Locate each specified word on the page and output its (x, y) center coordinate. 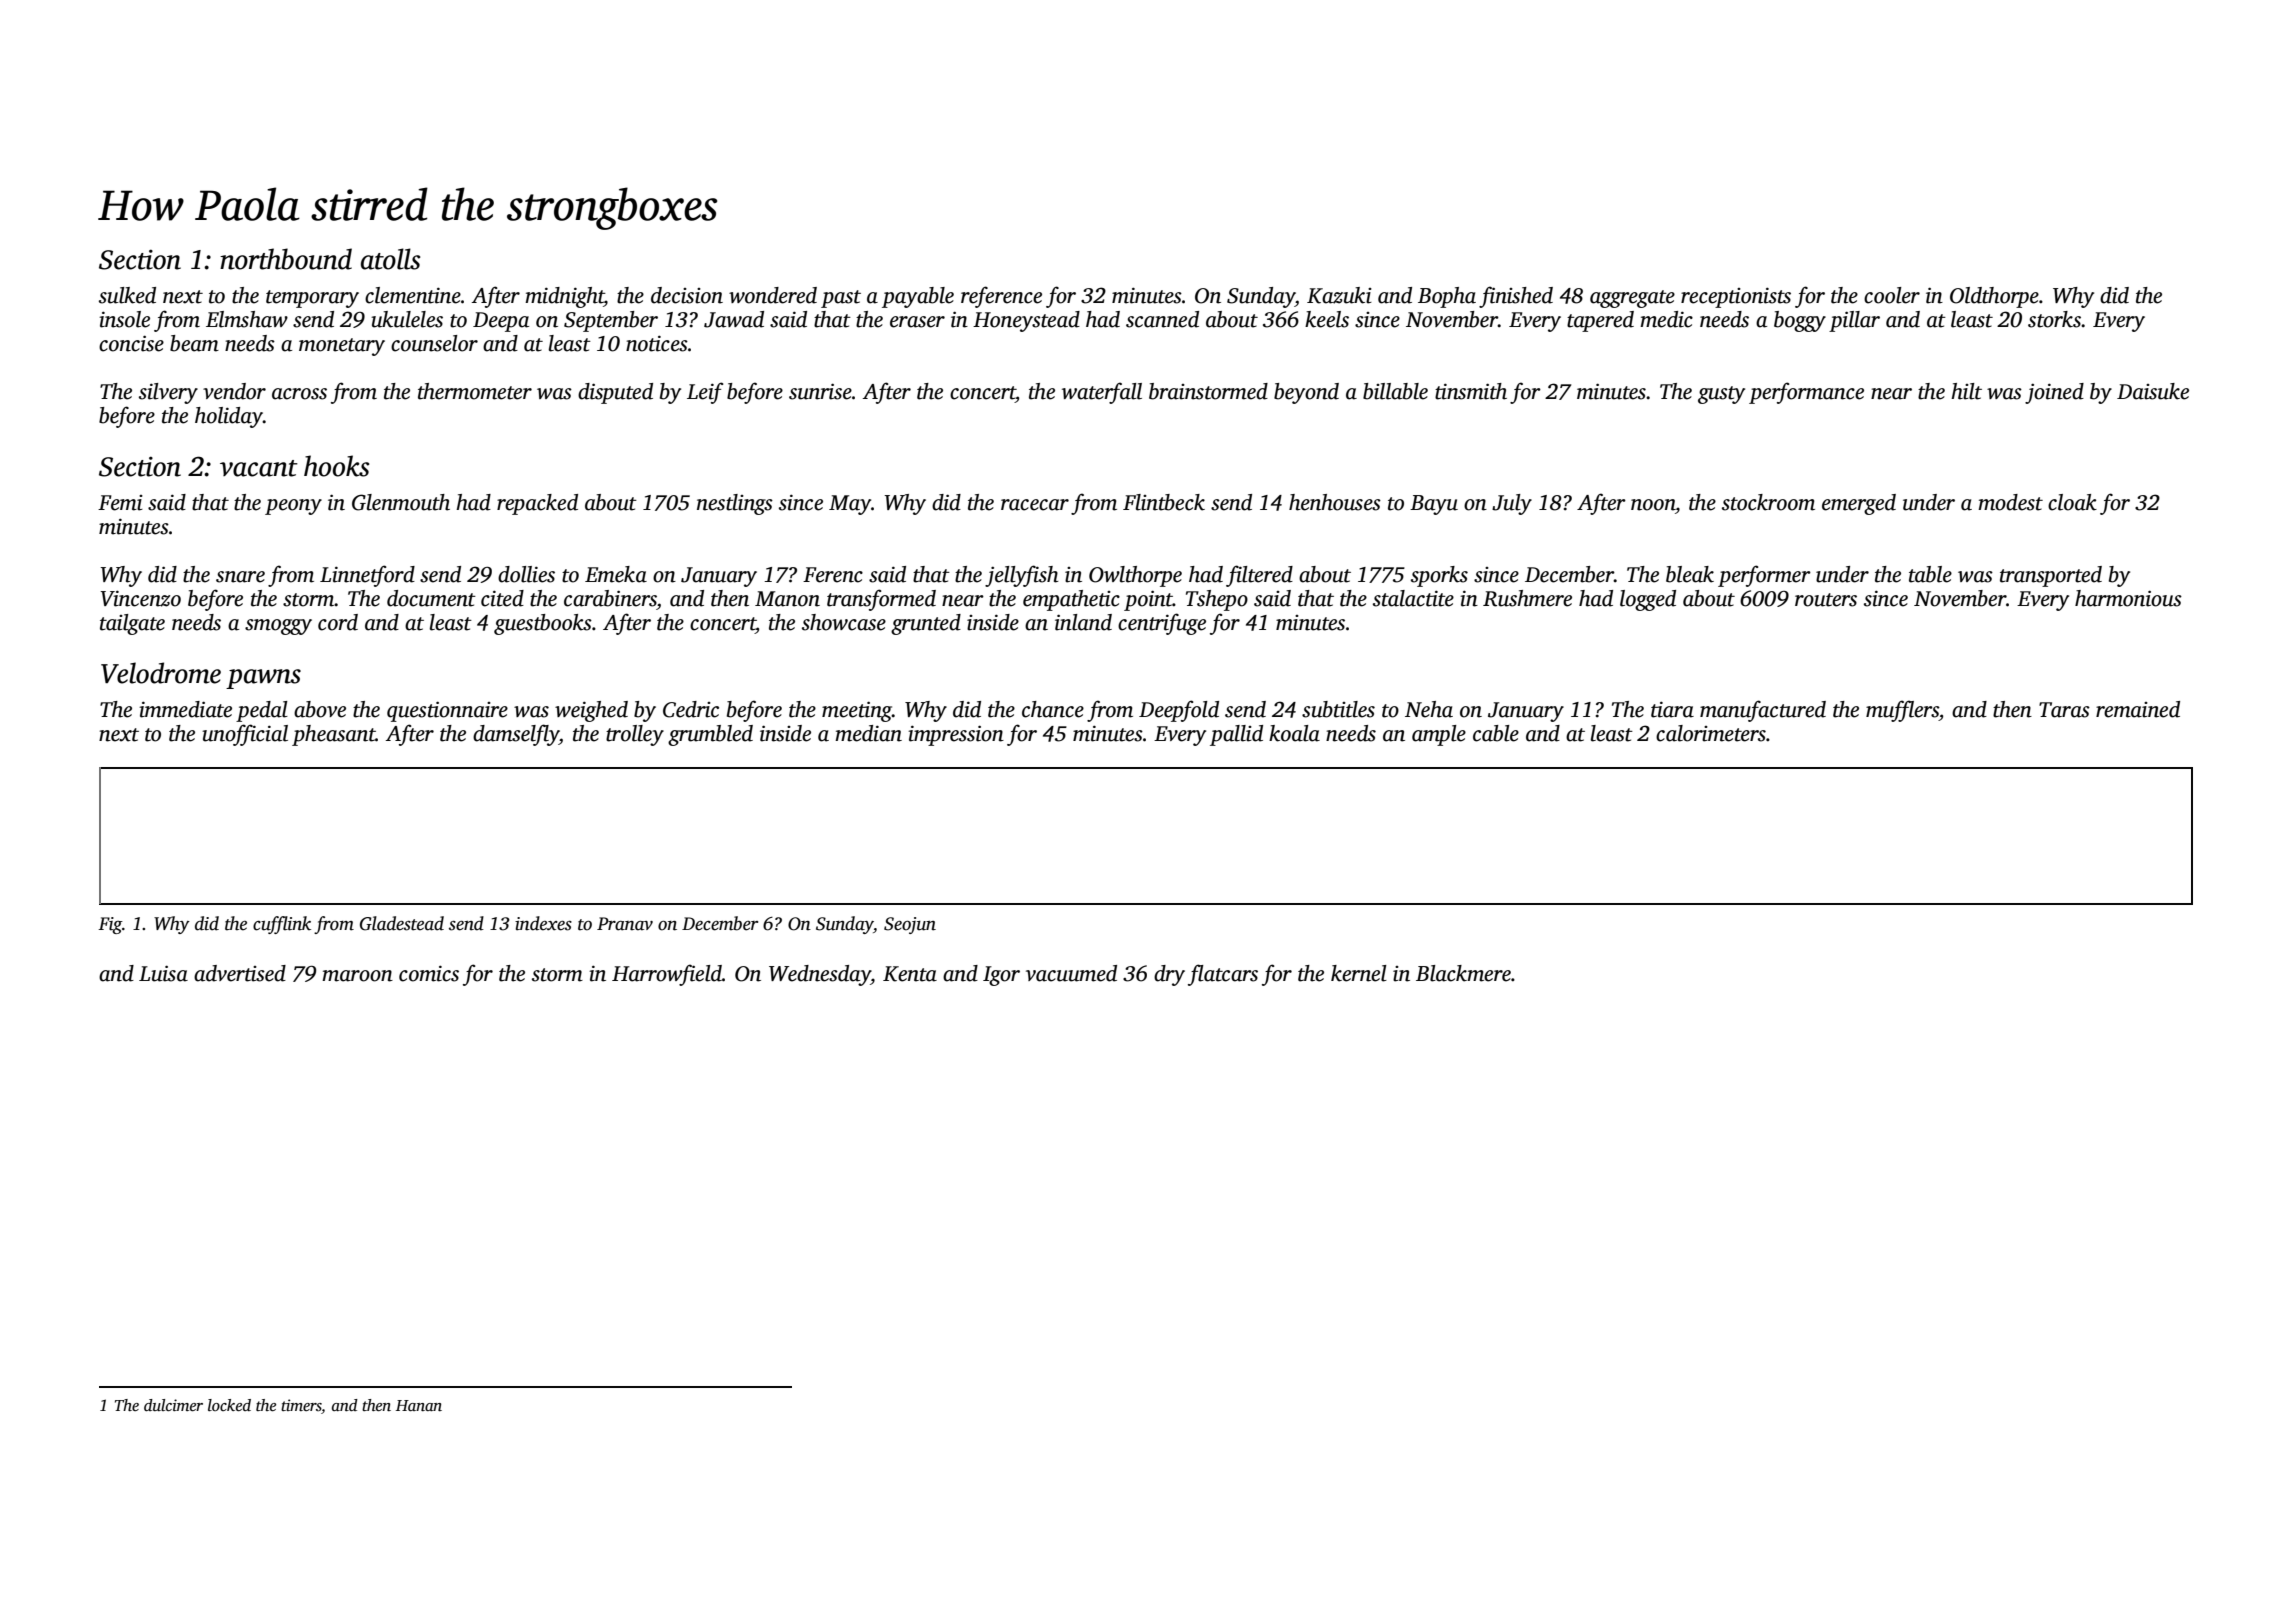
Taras (2064, 710)
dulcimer (173, 1405)
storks (2054, 319)
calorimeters (1711, 733)
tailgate (132, 624)
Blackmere (1463, 973)
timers (301, 1405)
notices (657, 343)
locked (229, 1405)
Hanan (419, 1405)
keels (1327, 319)
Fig (110, 925)
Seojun (910, 925)
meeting (857, 711)
